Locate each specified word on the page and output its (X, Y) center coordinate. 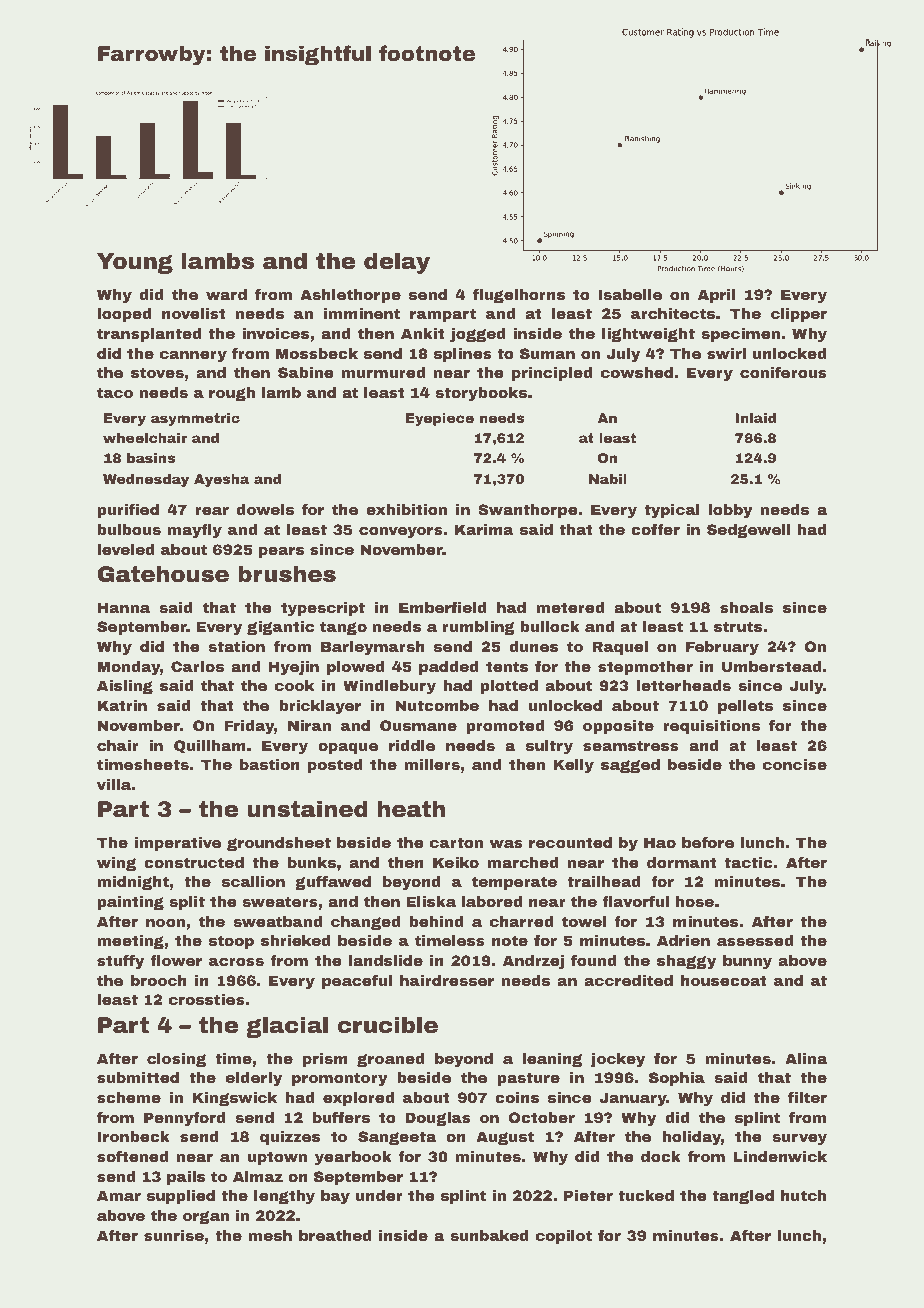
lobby (730, 511)
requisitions (711, 727)
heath (411, 809)
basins (151, 458)
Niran (309, 725)
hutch (803, 1195)
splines (463, 355)
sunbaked (489, 1235)
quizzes (290, 1138)
